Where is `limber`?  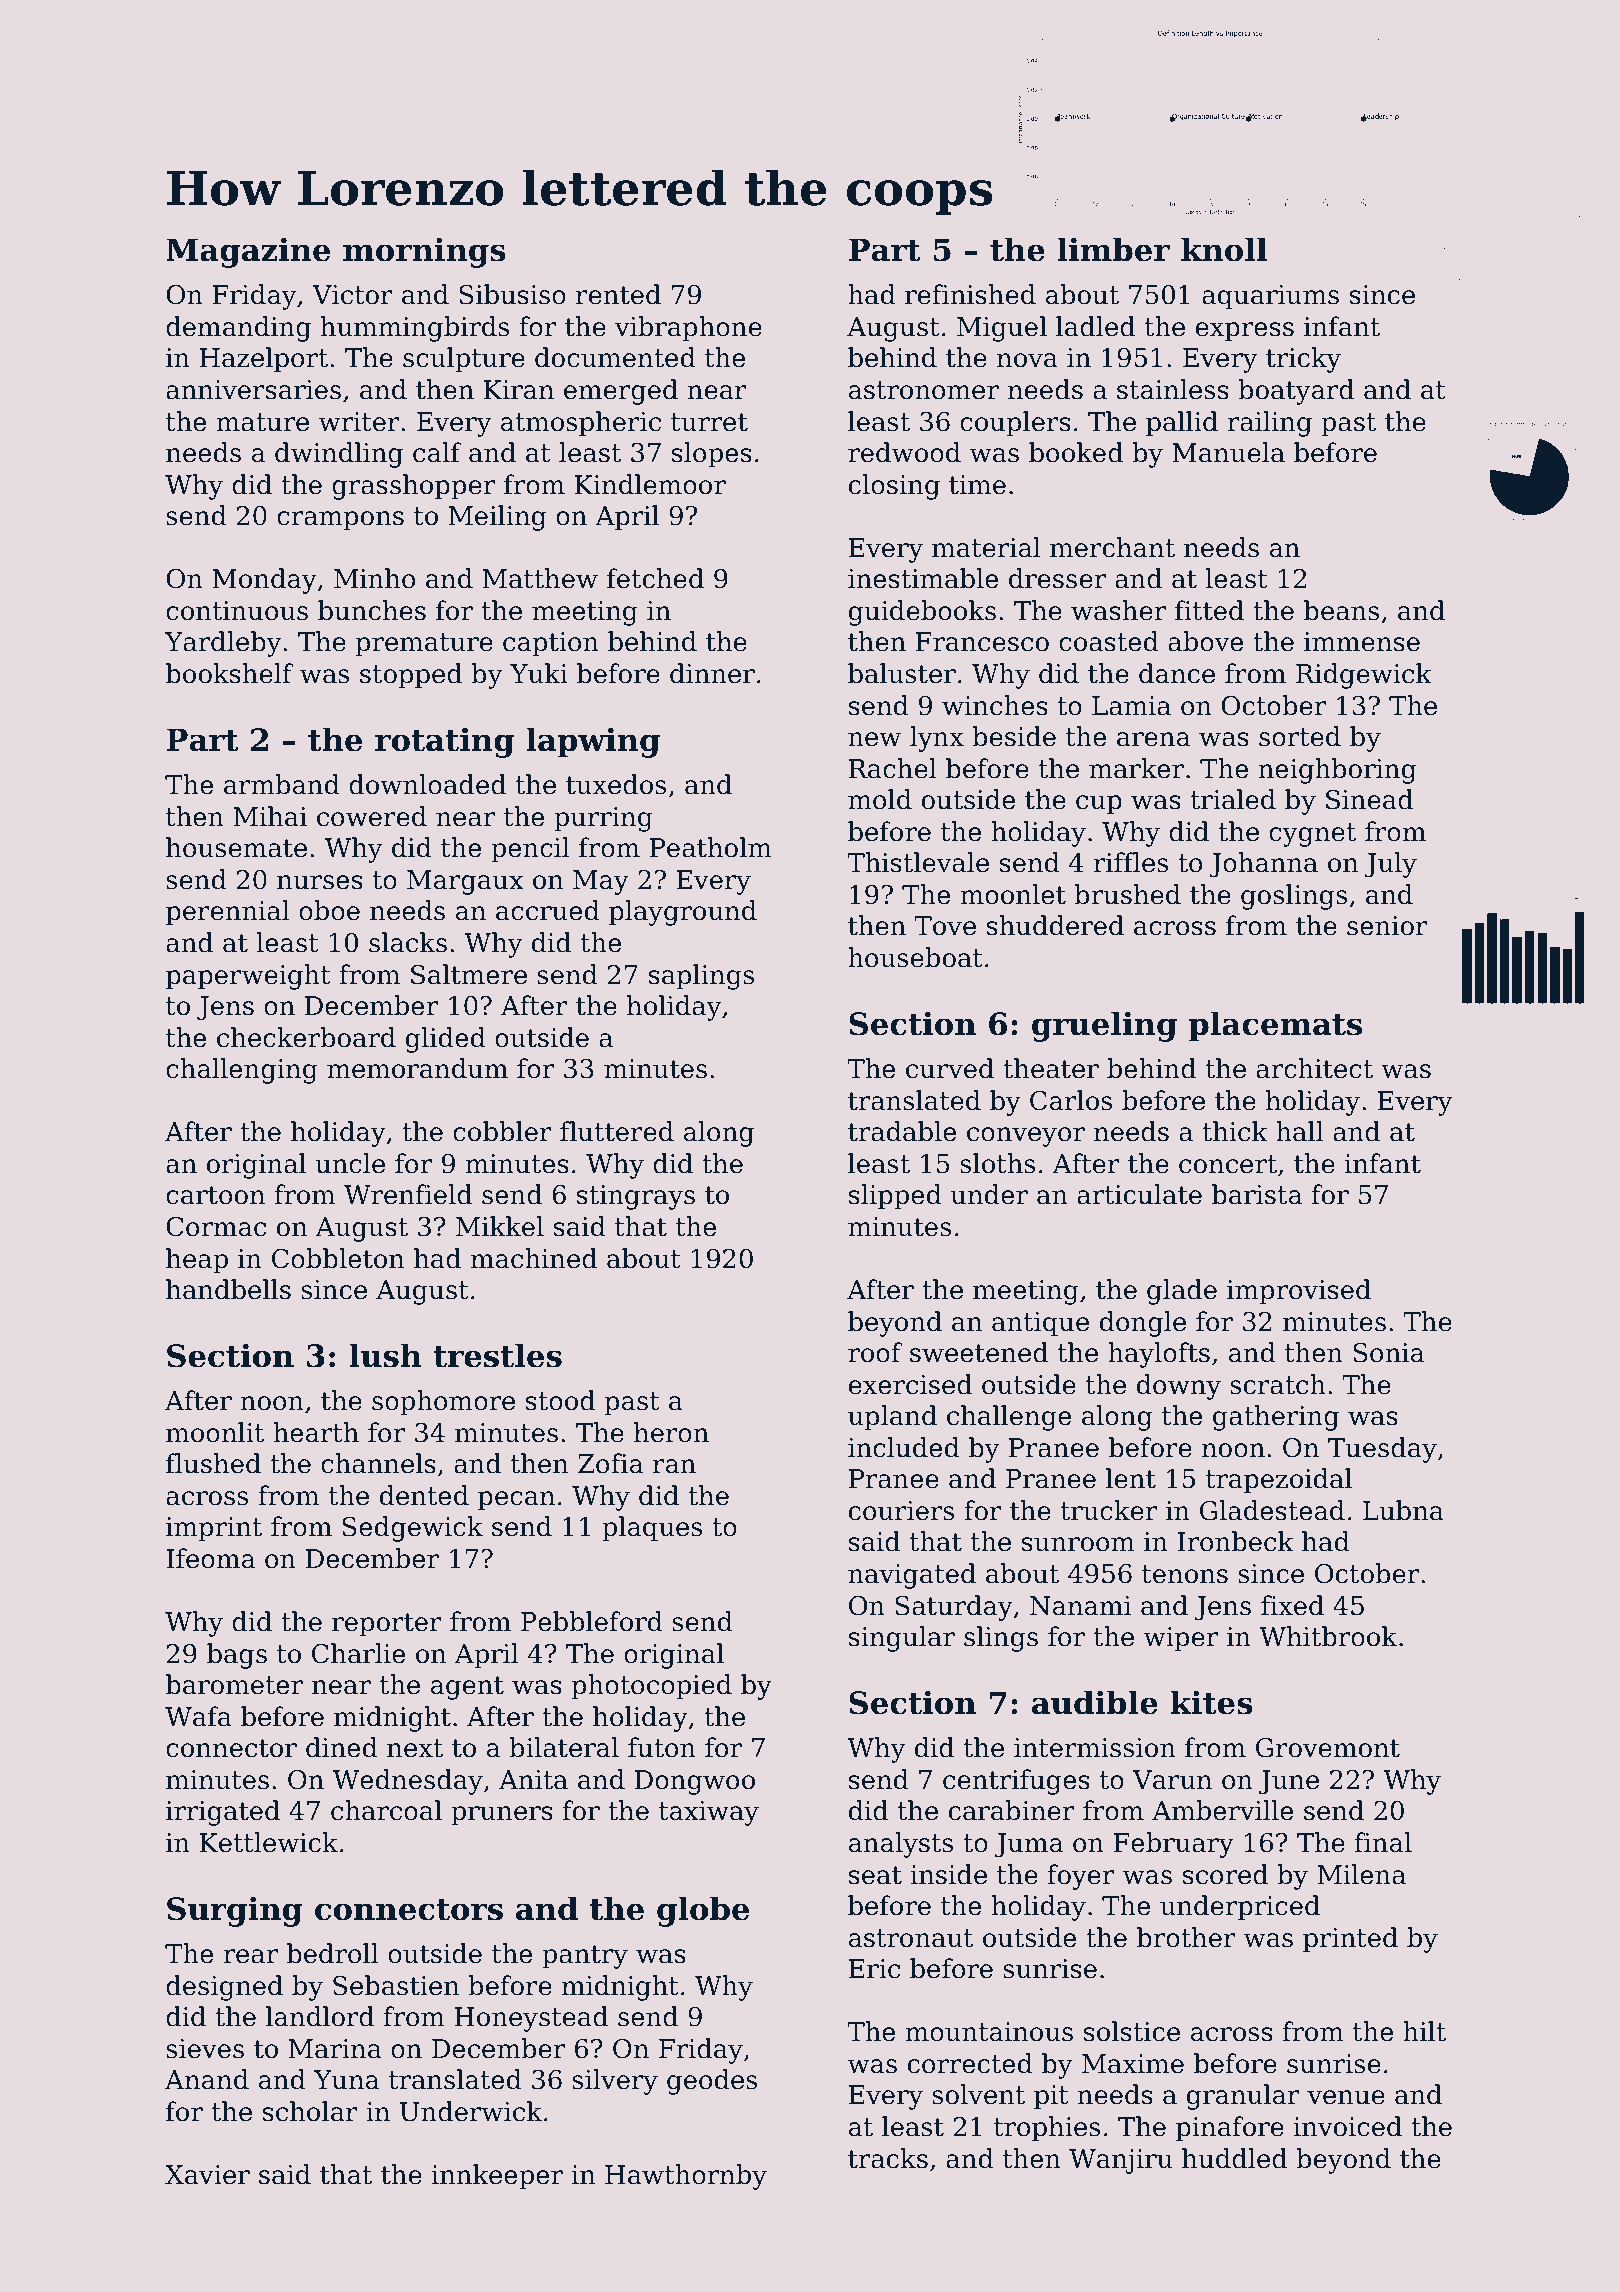 limber is located at coordinates (1113, 249).
